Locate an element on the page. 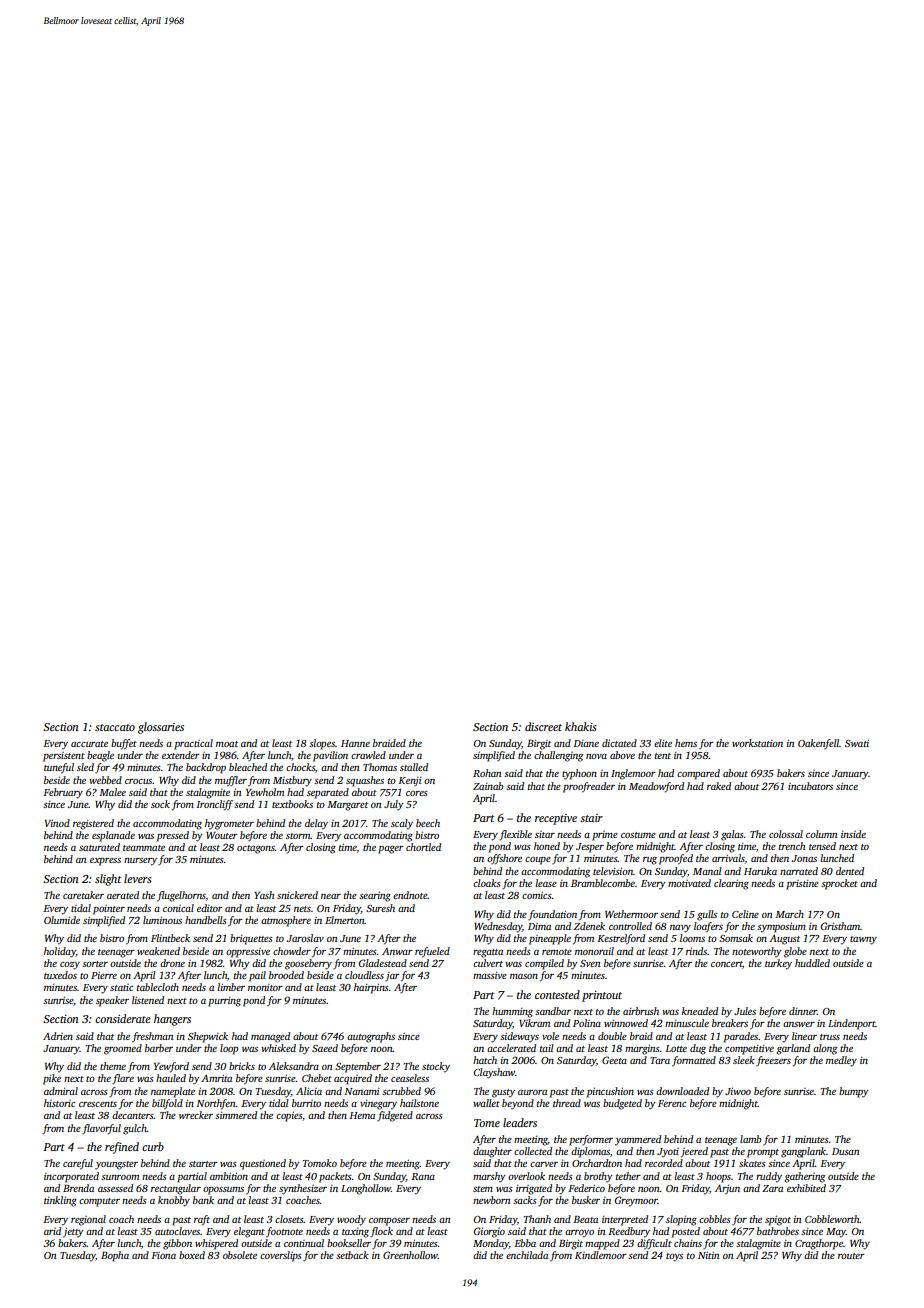 This image has width=924, height=1308. Brenda is located at coordinates (78, 1188).
